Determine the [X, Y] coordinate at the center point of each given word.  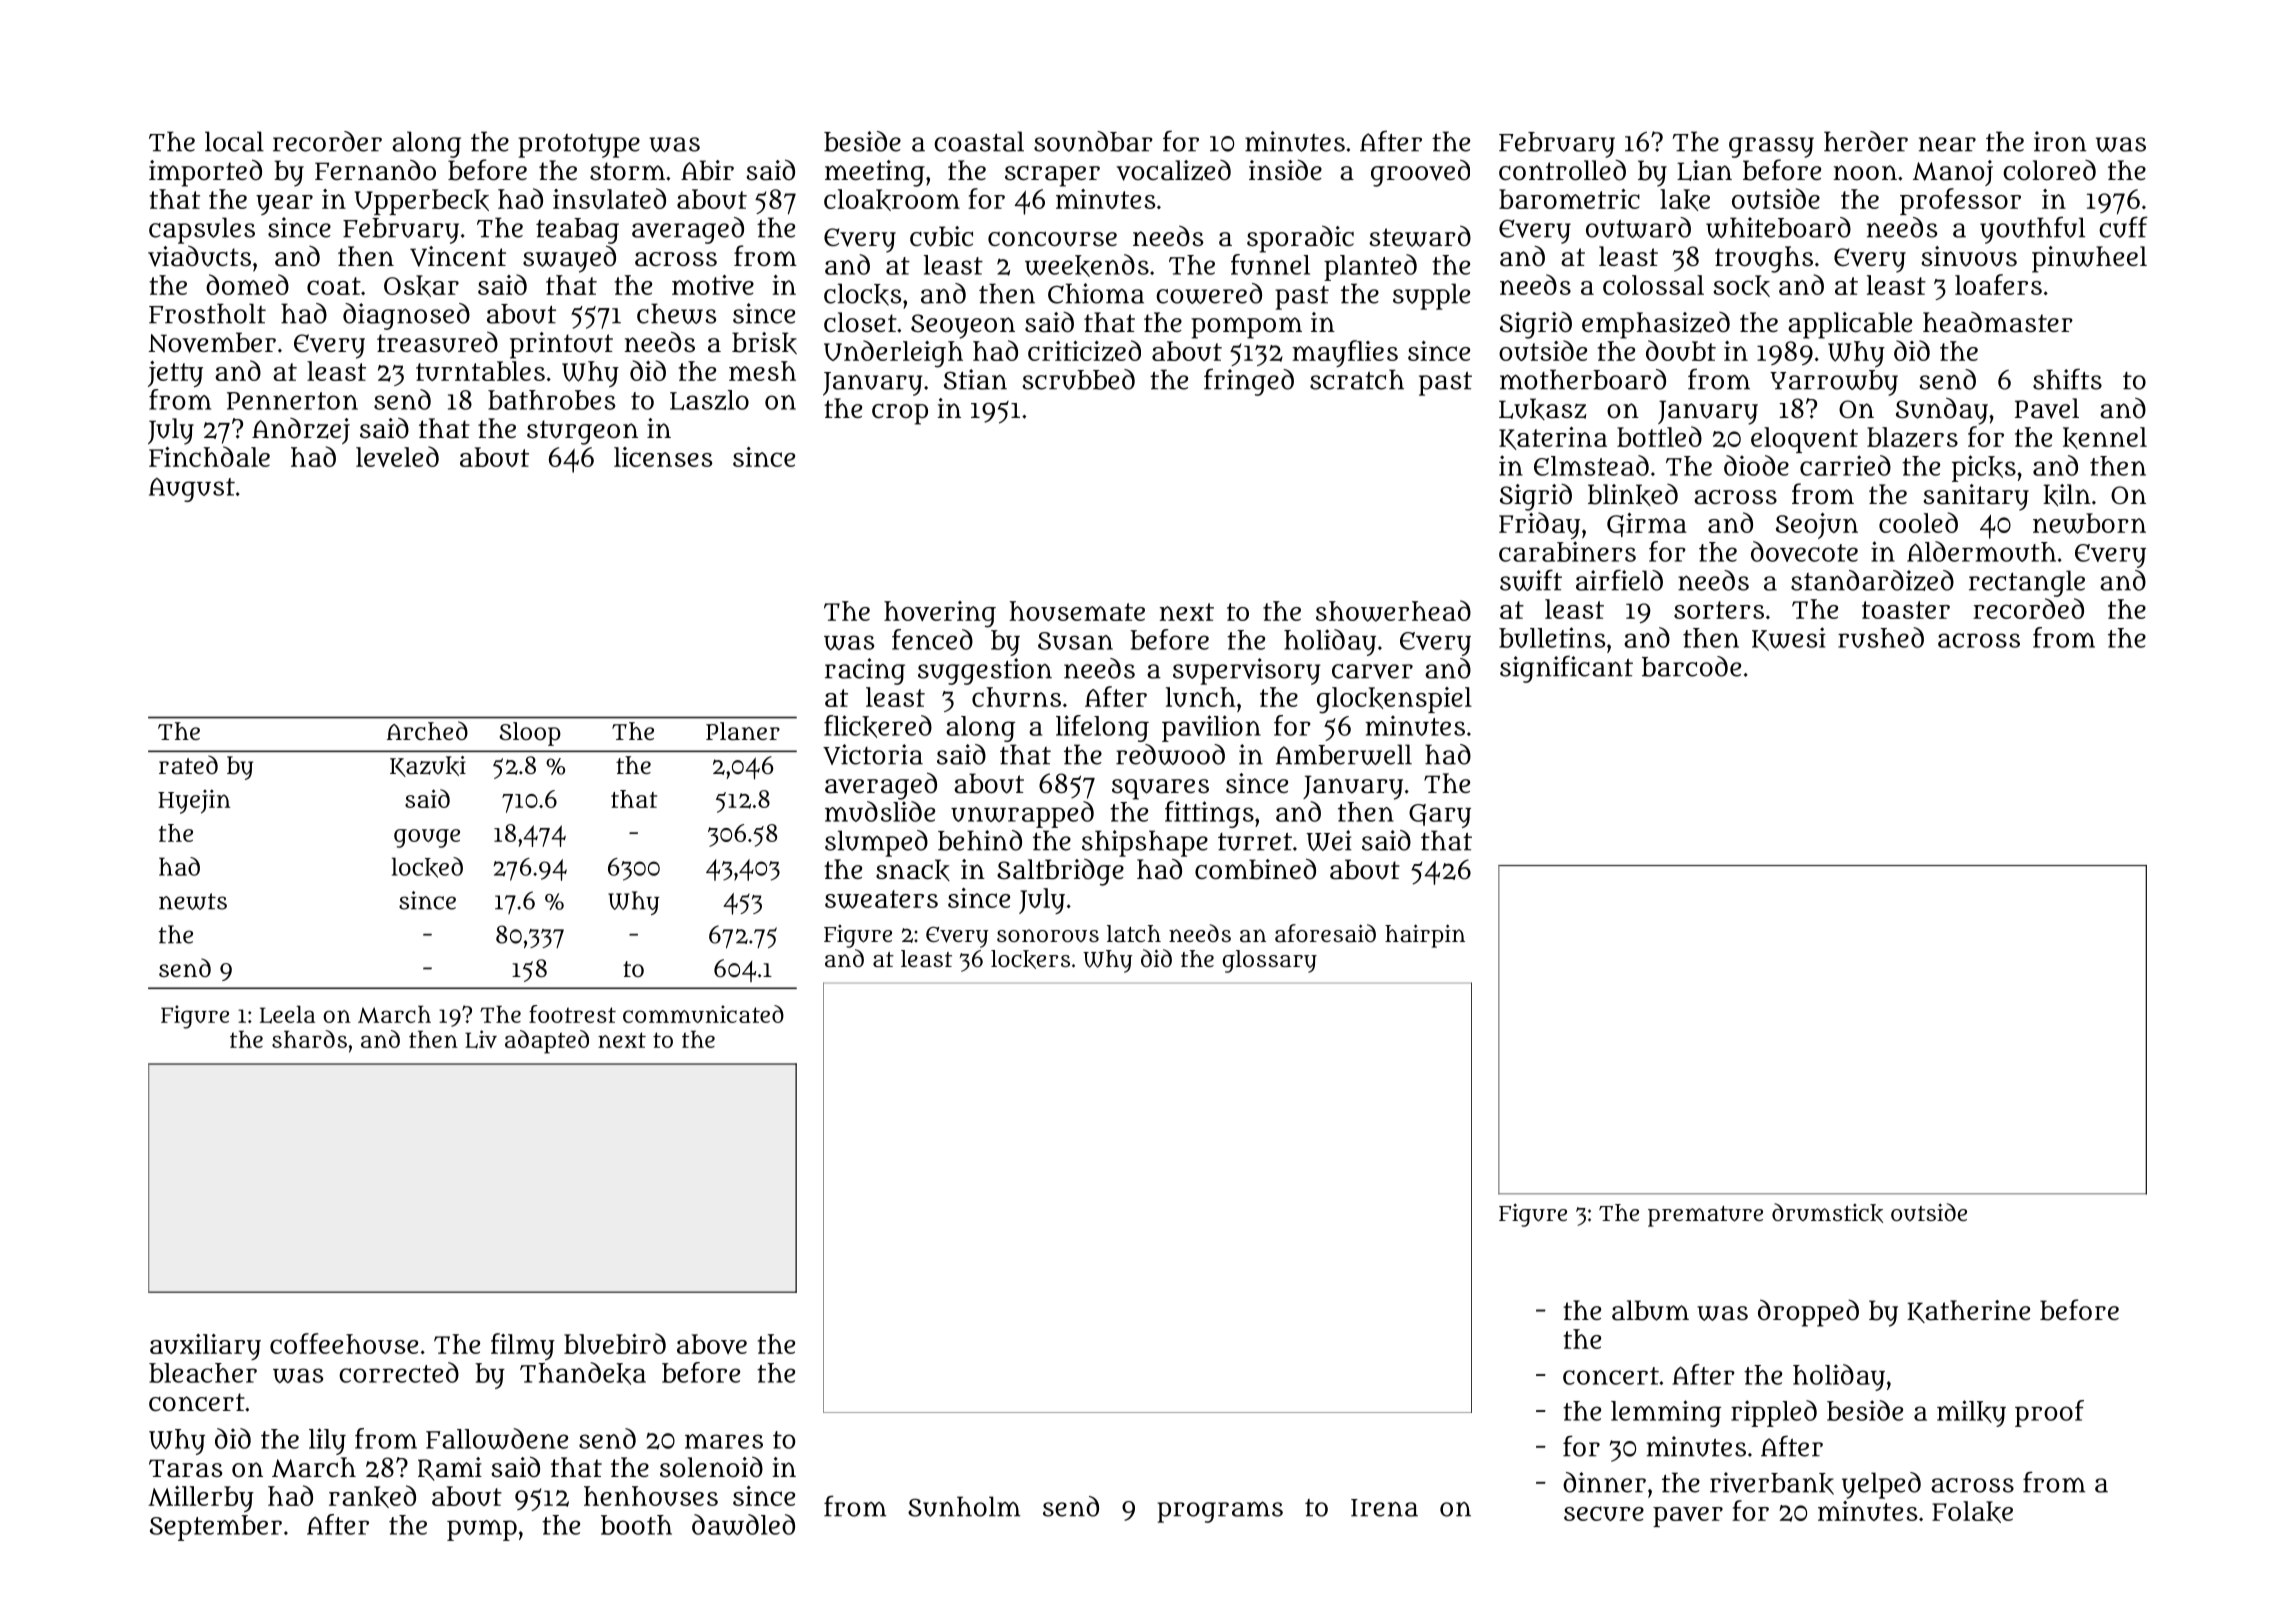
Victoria [873, 754]
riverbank [1772, 1483]
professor [1960, 201]
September [216, 1528]
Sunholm [964, 1506]
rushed [1881, 637]
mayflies [1345, 353]
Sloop [530, 734]
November [212, 342]
